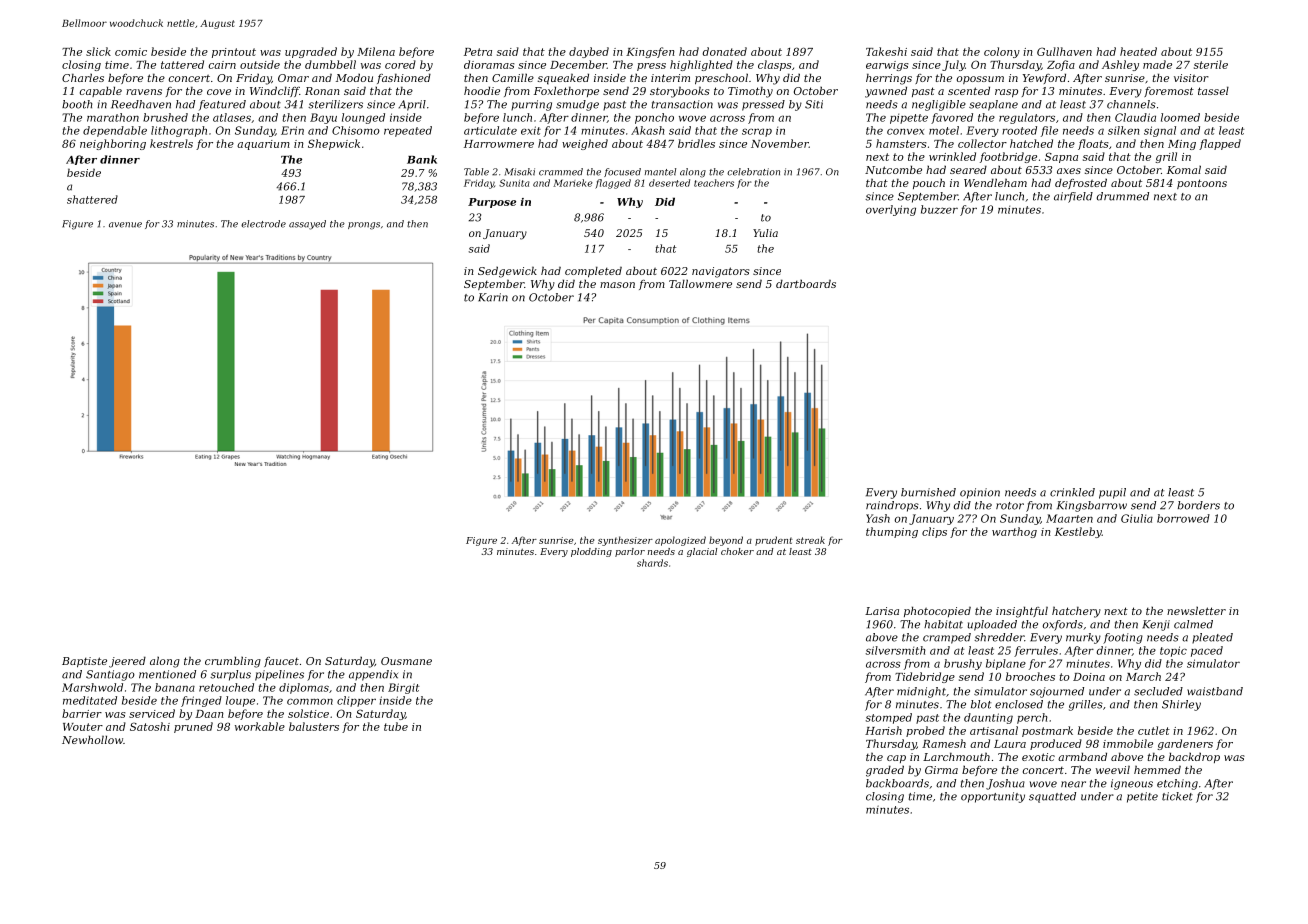 This screenshot has height=924, width=1308. Describe the element at coordinates (1199, 505) in the screenshot. I see `borders` at that location.
